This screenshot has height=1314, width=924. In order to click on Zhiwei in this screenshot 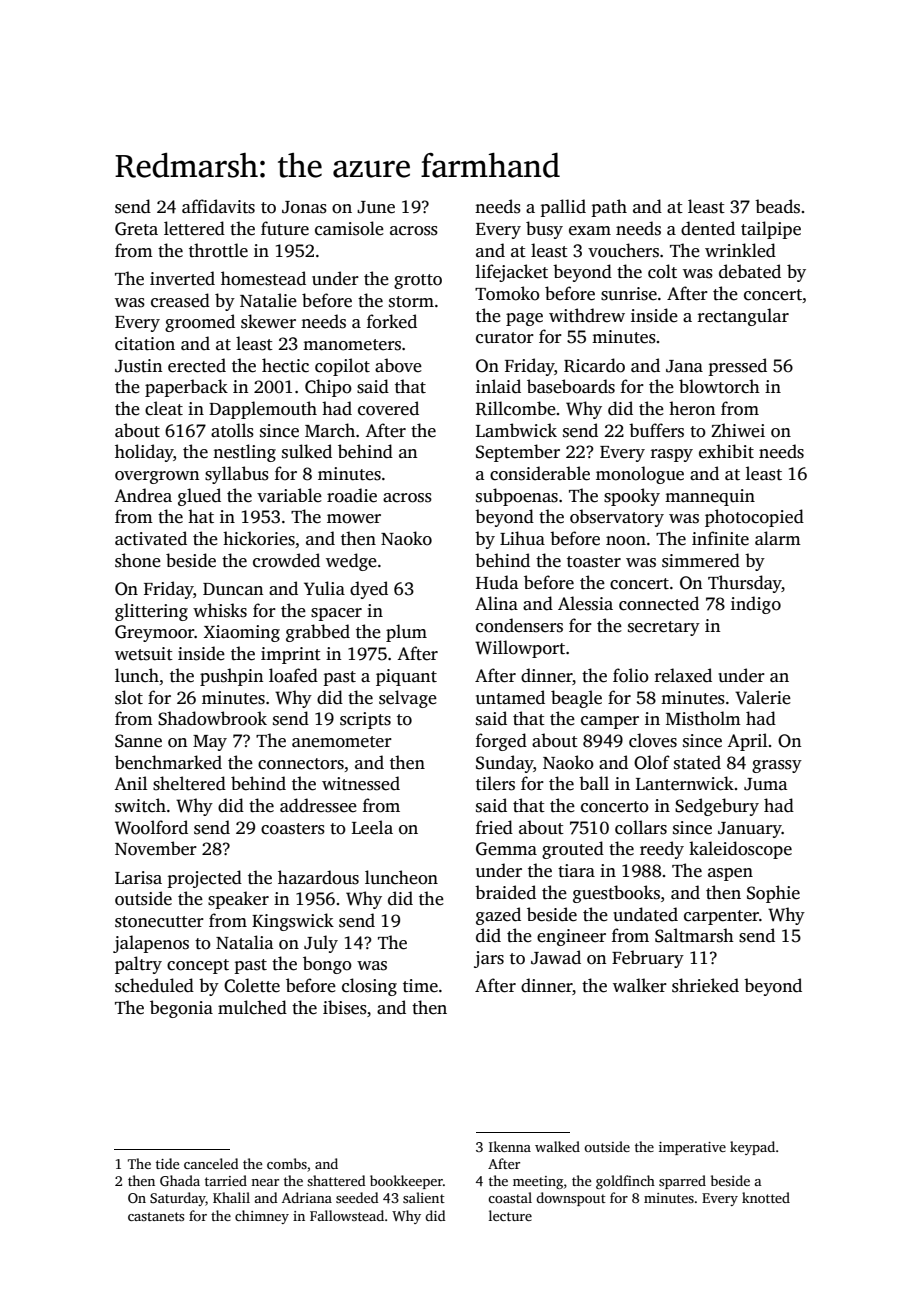, I will do `click(738, 430)`.
